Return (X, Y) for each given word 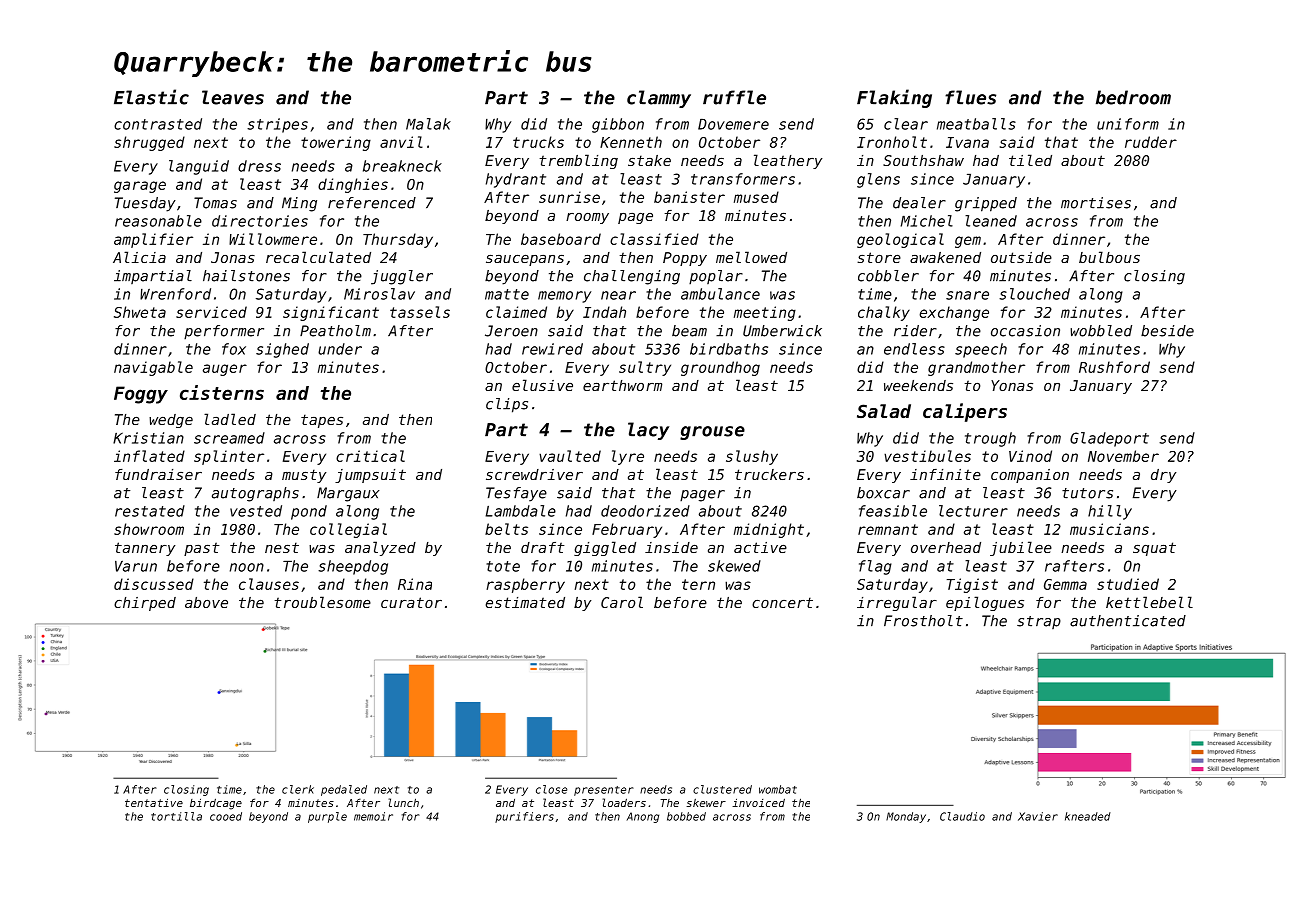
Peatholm (335, 331)
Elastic (151, 97)
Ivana (967, 142)
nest (282, 547)
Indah (604, 312)
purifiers (524, 817)
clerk (298, 789)
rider (915, 331)
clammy (659, 99)
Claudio (962, 816)
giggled (605, 548)
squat (1154, 549)
